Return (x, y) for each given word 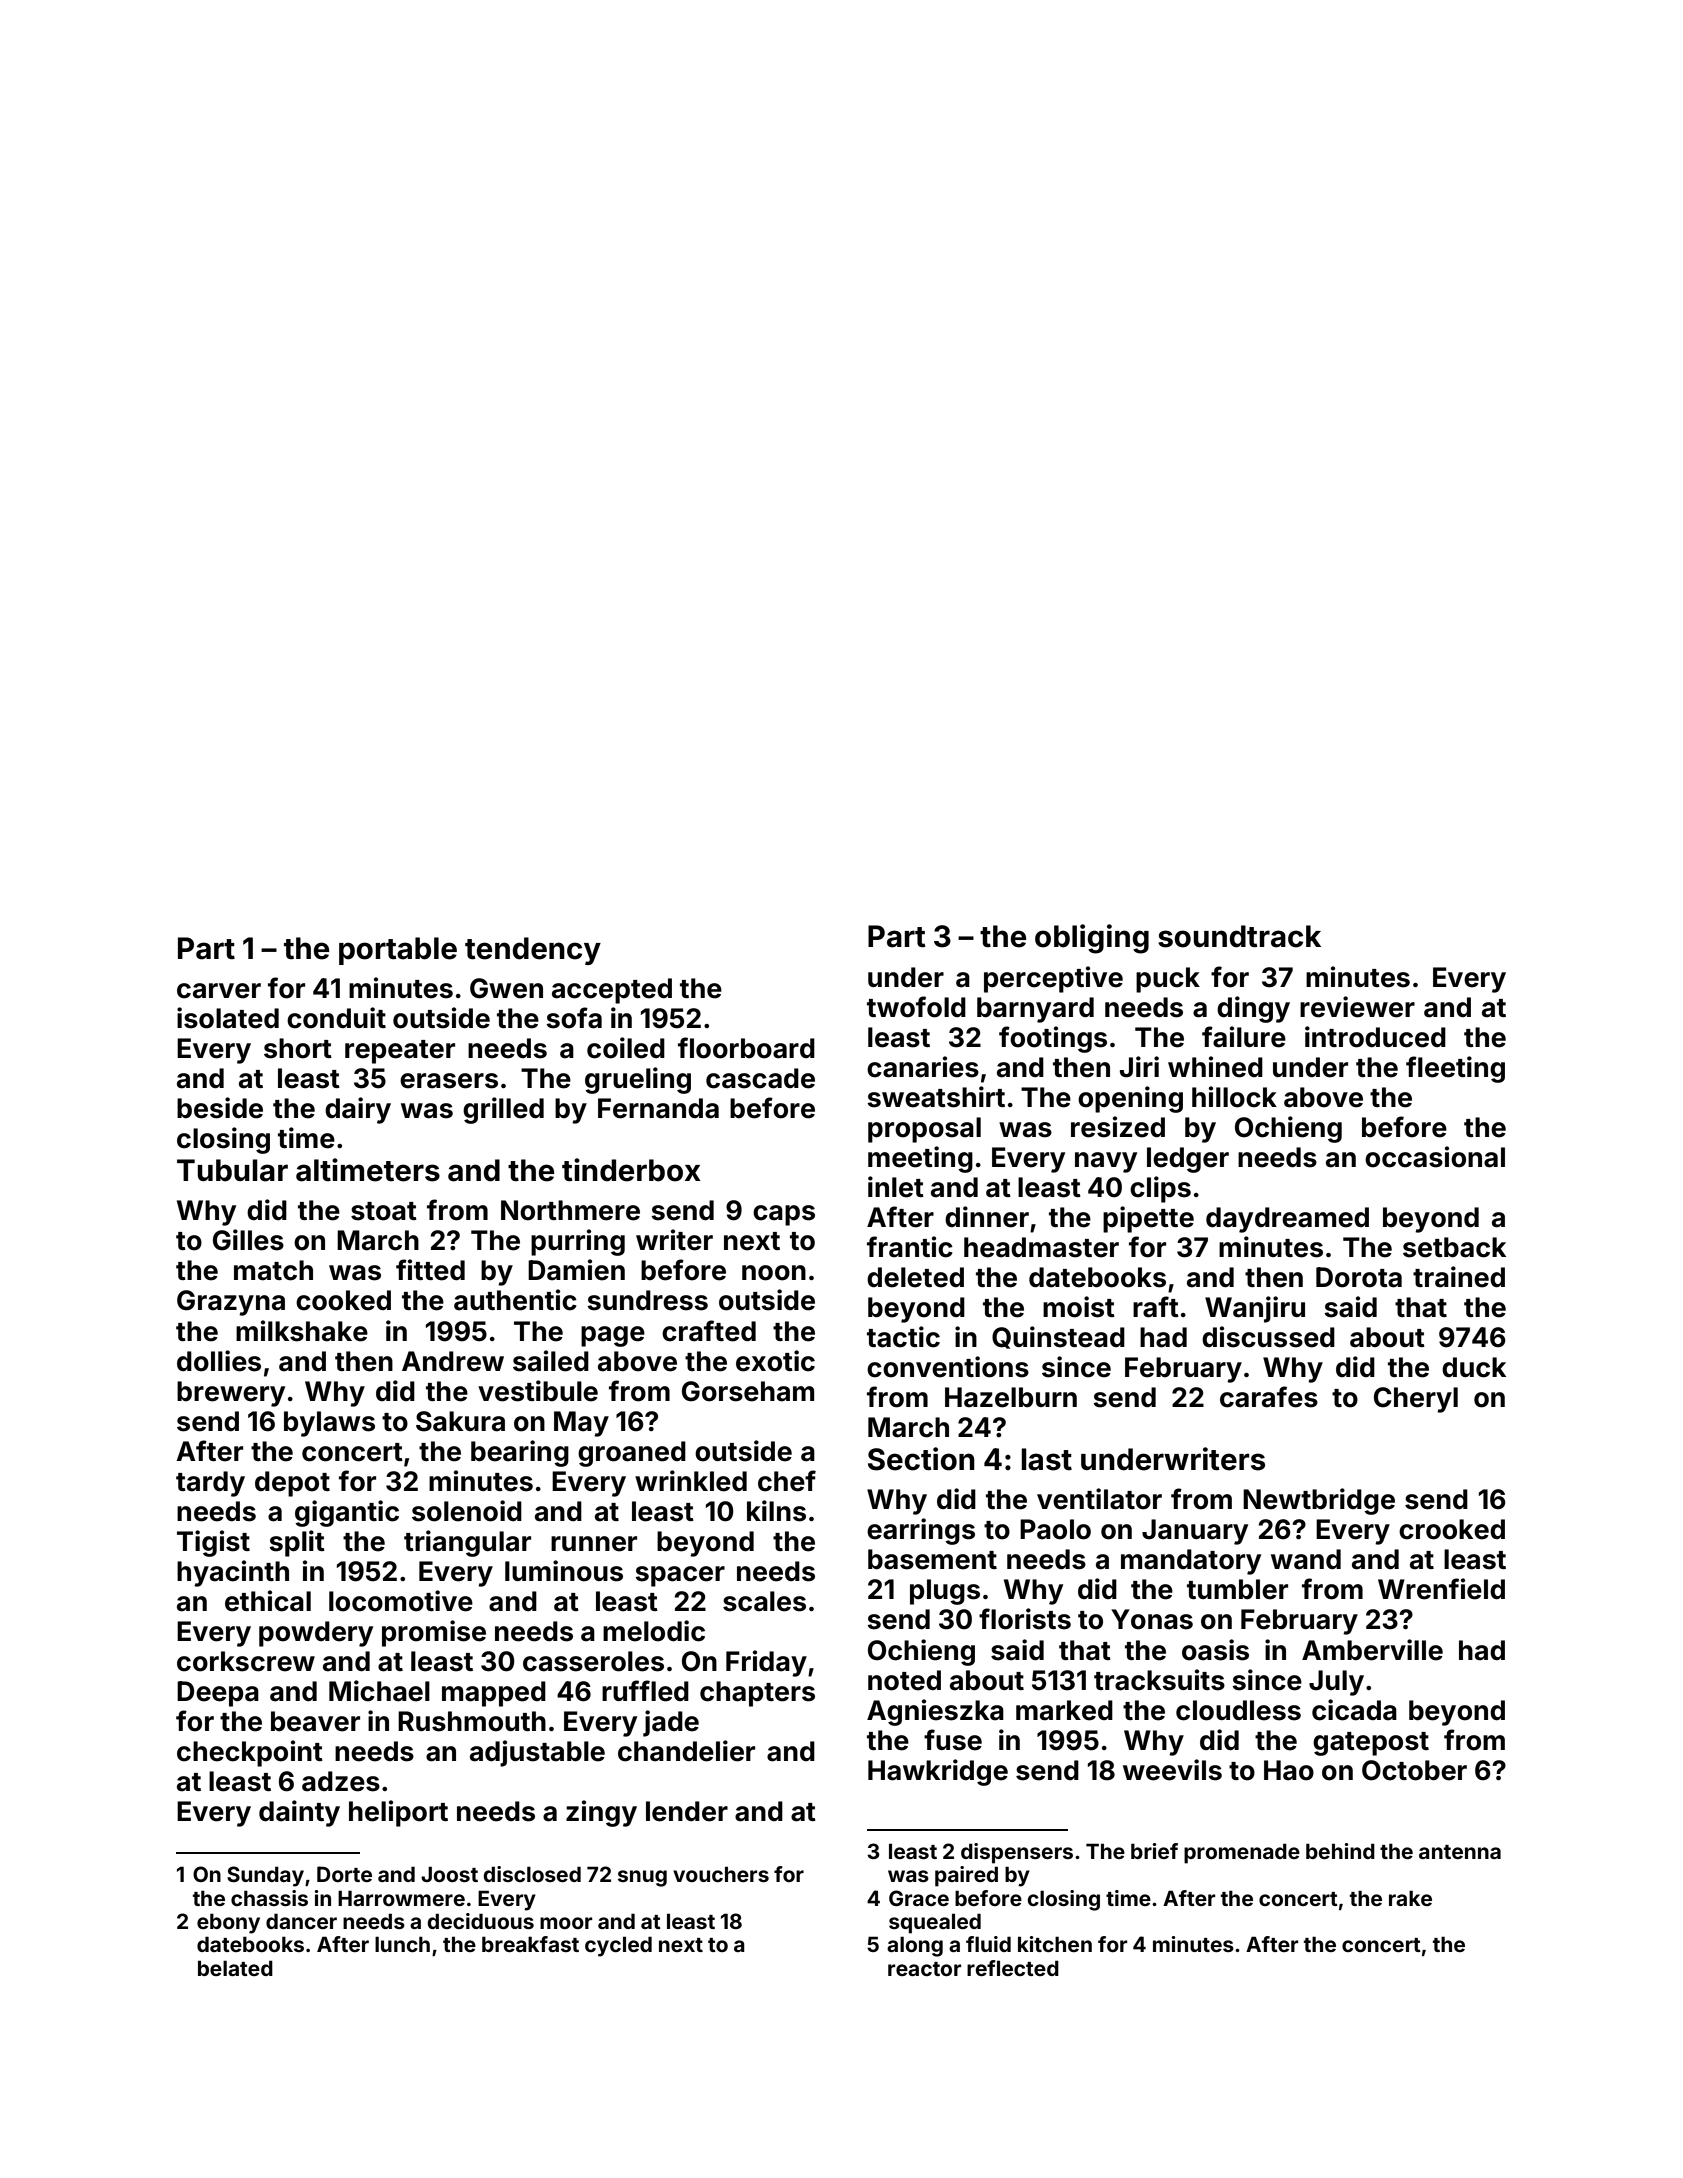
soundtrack (1239, 936)
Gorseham (748, 1391)
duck (1474, 1367)
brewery (231, 1394)
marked (1064, 1710)
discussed (1268, 1337)
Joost (449, 1874)
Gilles (248, 1240)
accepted (612, 991)
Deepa (218, 1694)
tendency (533, 951)
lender (687, 1811)
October (1414, 1770)
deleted (915, 1277)
